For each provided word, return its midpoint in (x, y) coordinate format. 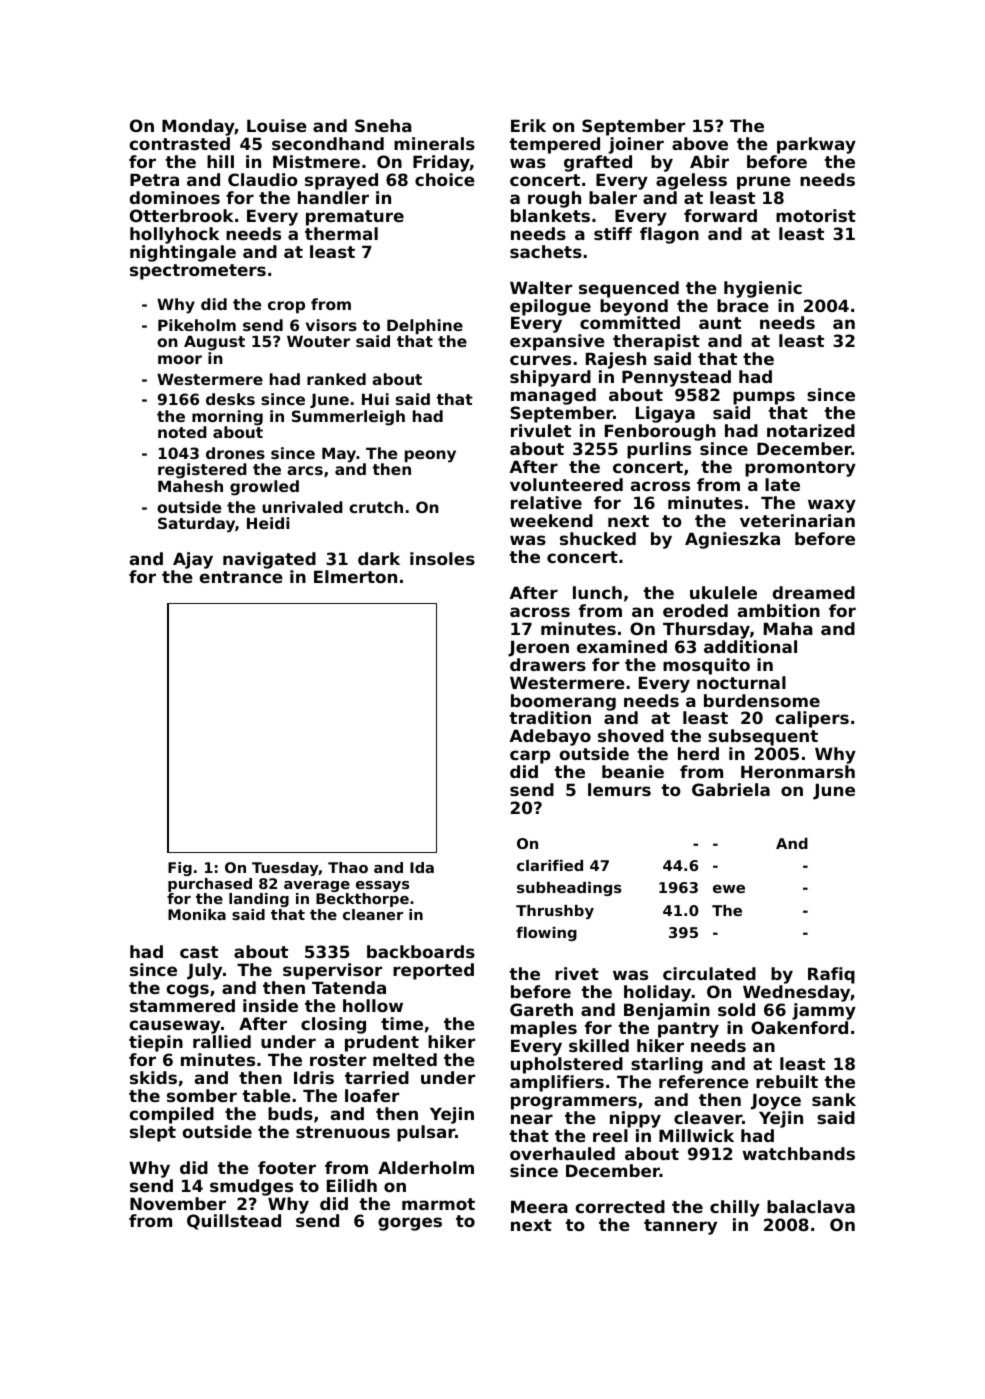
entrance (241, 577)
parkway (816, 145)
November (178, 1203)
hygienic (763, 289)
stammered (182, 1005)
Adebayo (550, 737)
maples (544, 1029)
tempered (554, 145)
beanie (633, 771)
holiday (657, 993)
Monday (198, 127)
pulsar (426, 1133)
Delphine (425, 326)
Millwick (696, 1135)
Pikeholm (197, 325)
